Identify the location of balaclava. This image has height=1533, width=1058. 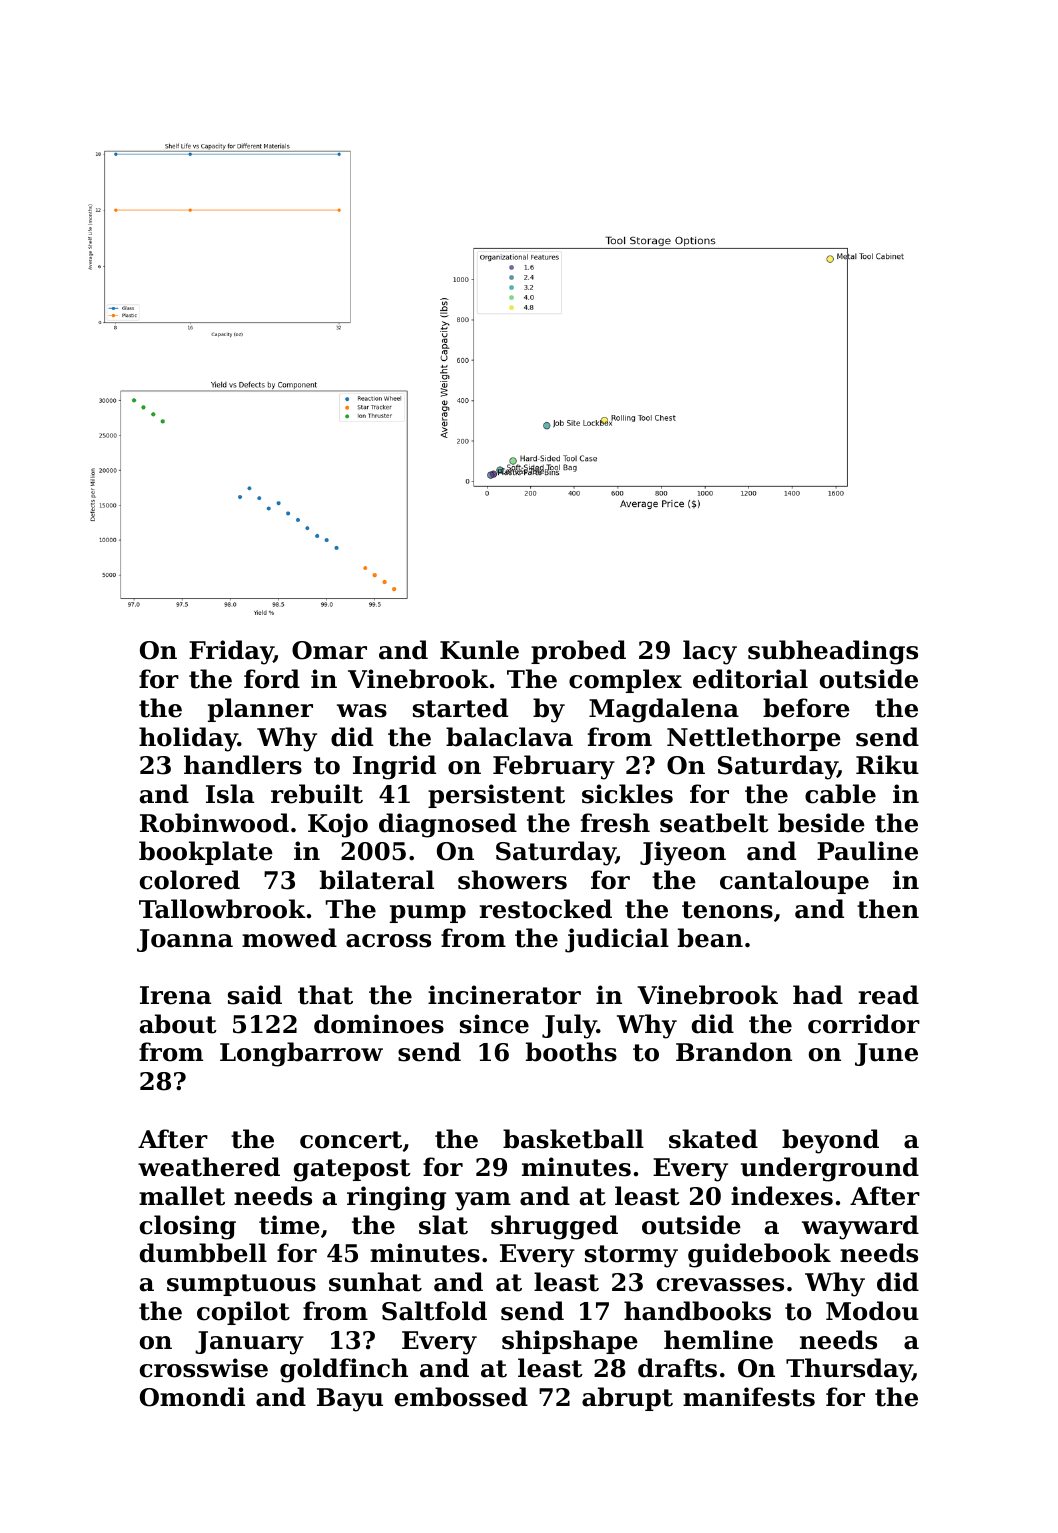
(509, 737).
